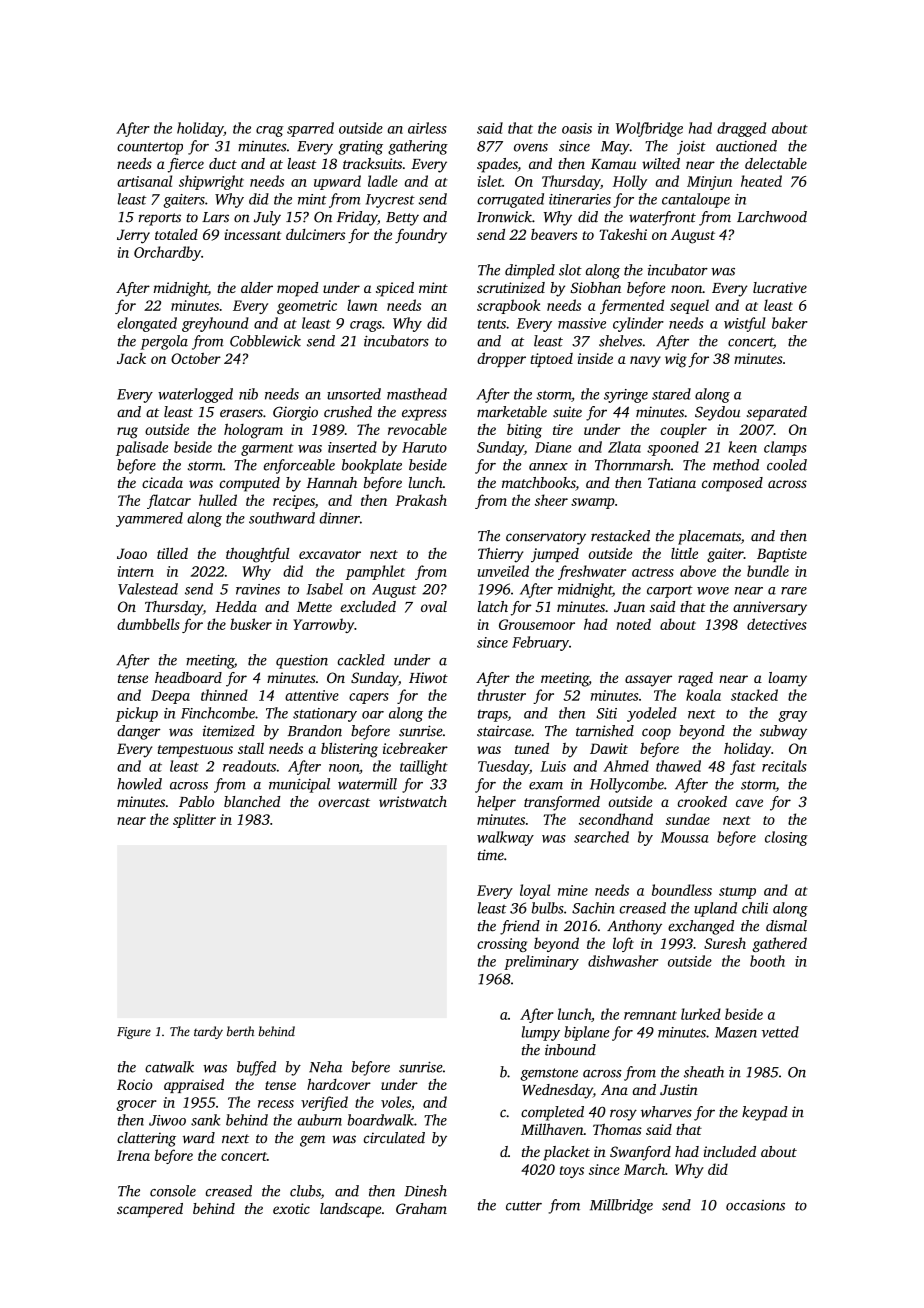  What do you see at coordinates (741, 129) in the page?
I see `dragged` at bounding box center [741, 129].
